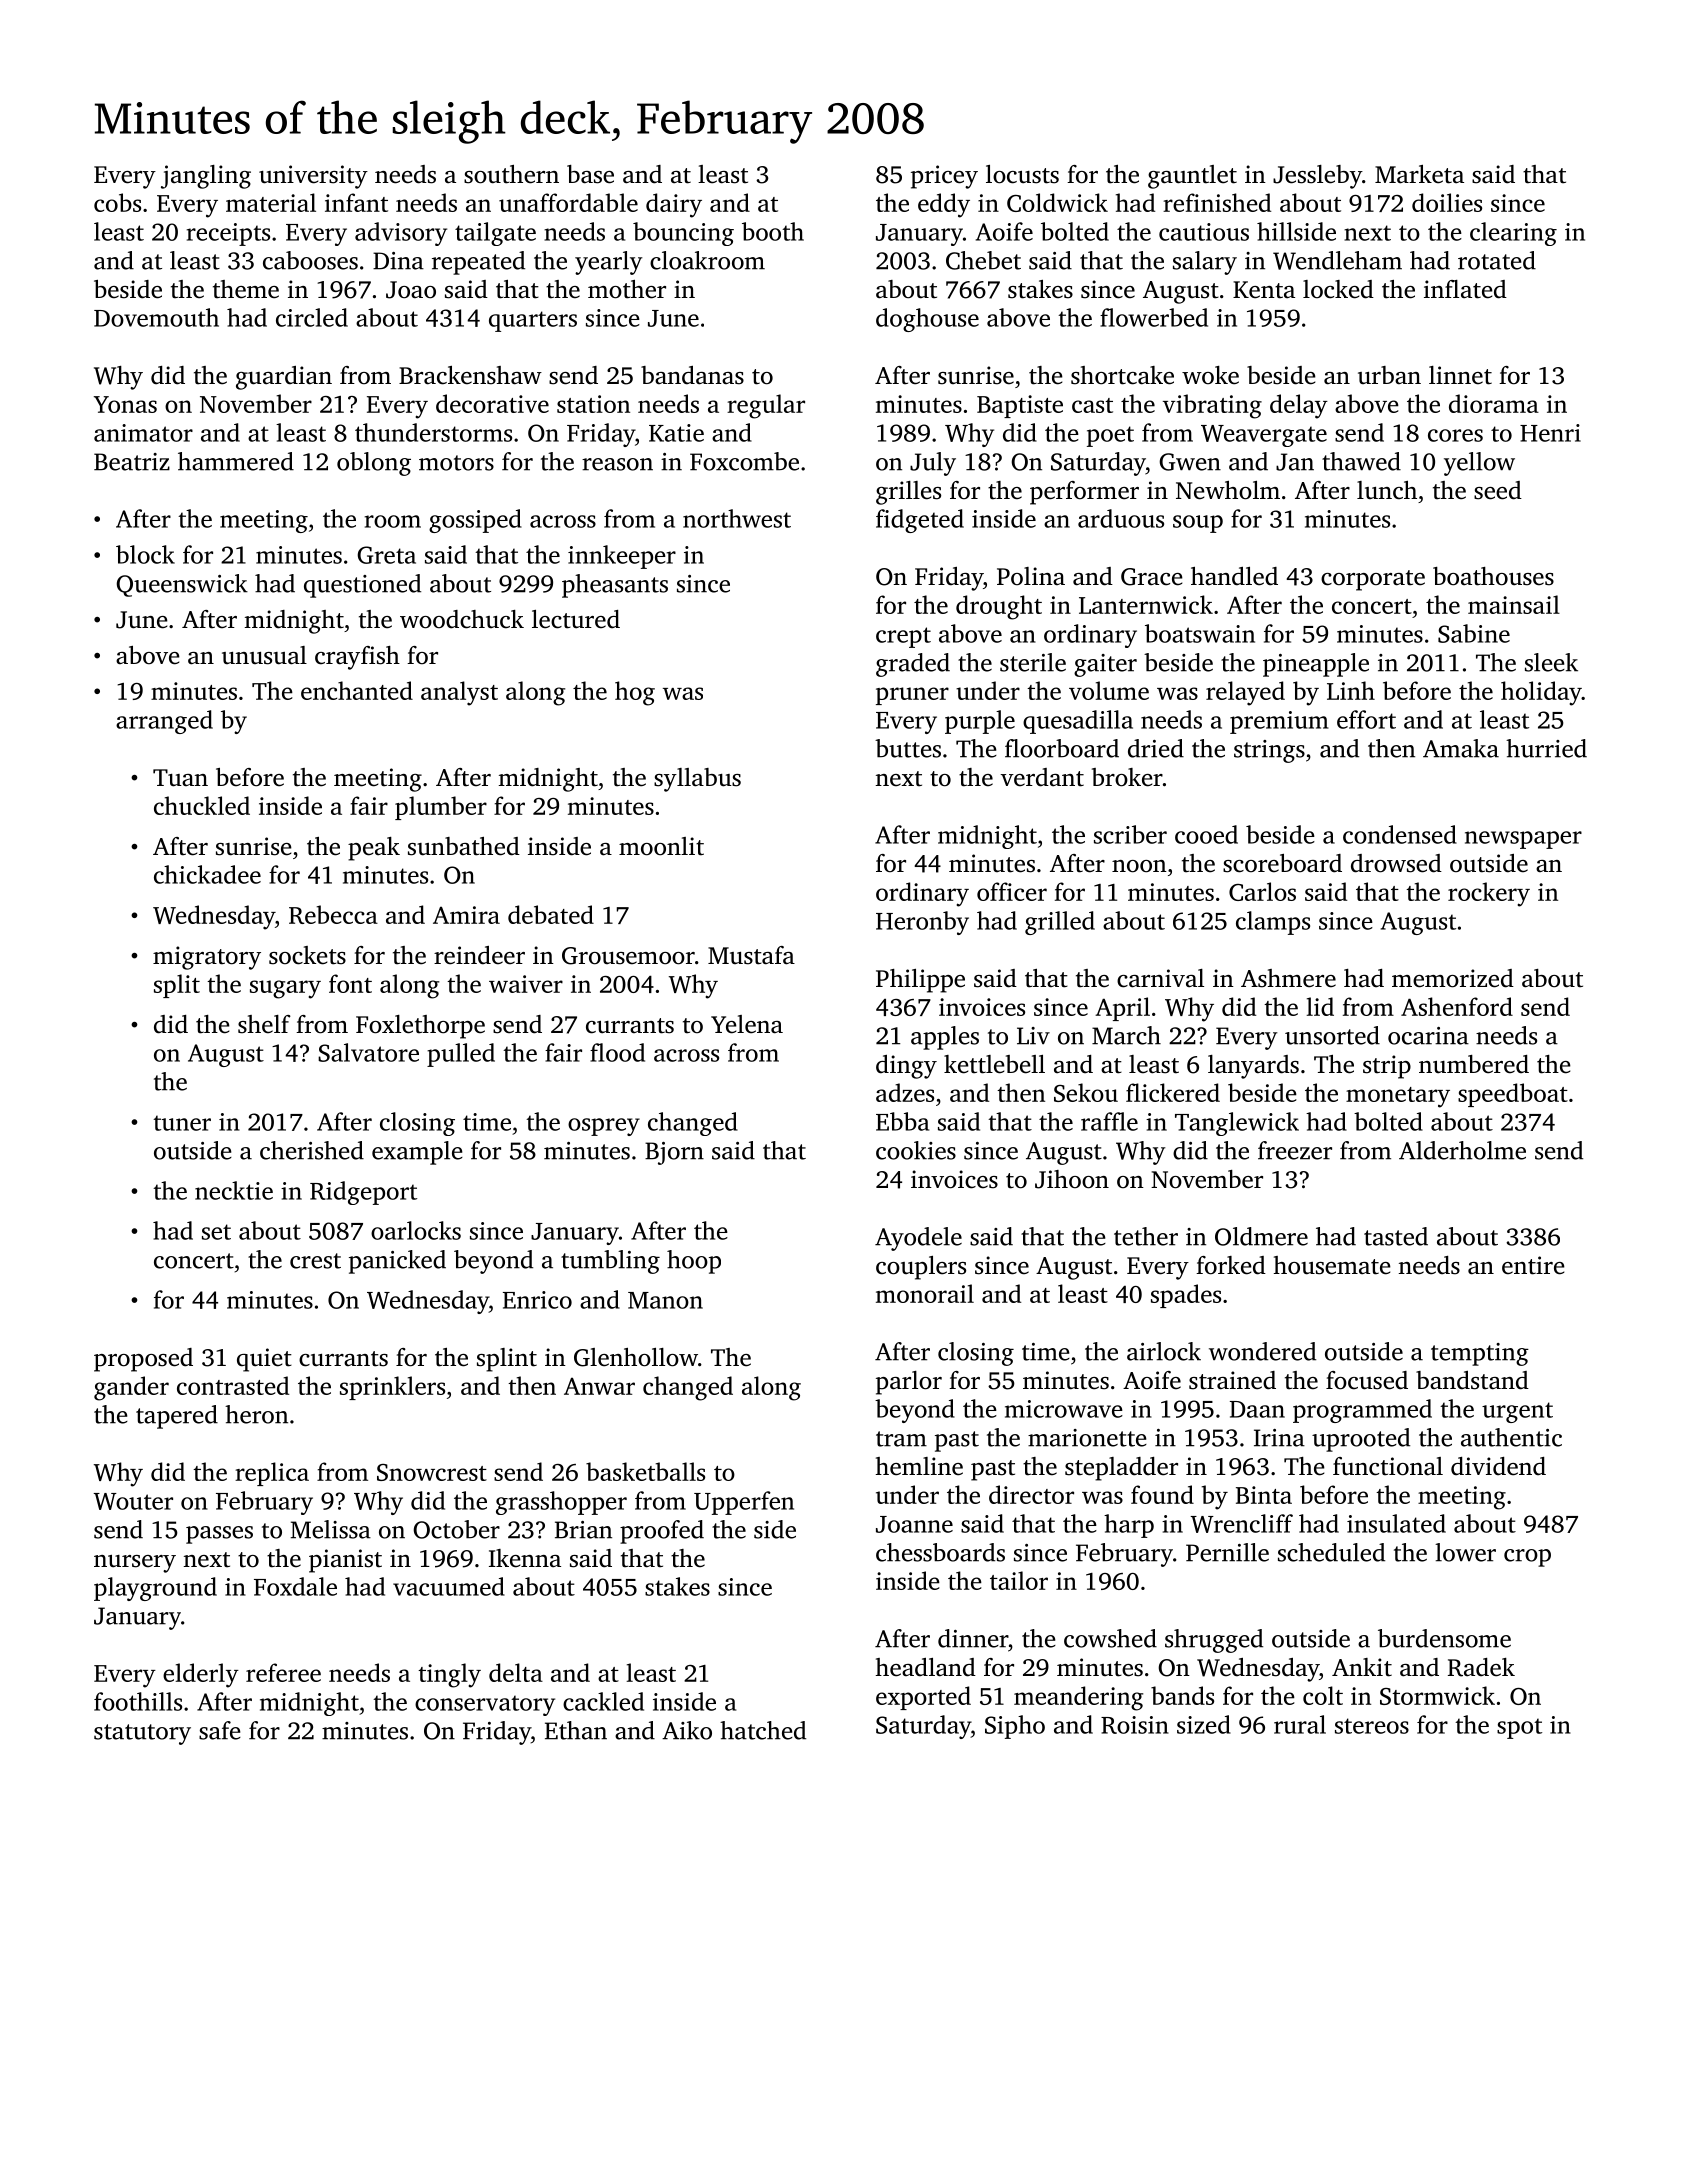 This image has width=1683, height=2178. Describe the element at coordinates (940, 1552) in the image. I see `chessboards` at that location.
